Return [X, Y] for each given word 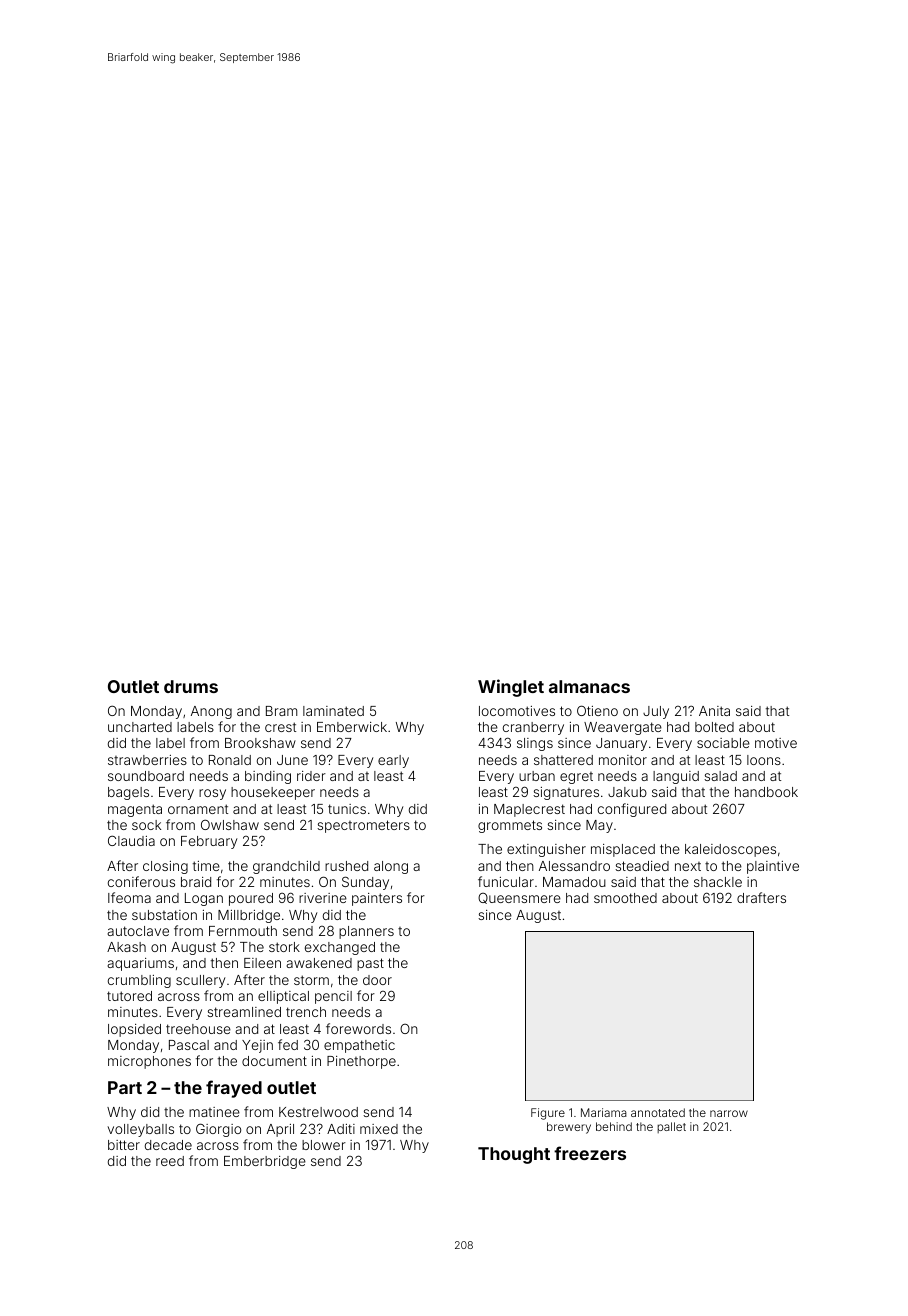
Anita [714, 711]
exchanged [340, 948]
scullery [200, 981]
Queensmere [519, 898]
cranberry [533, 728]
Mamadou [574, 882]
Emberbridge [265, 1162]
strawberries [147, 760]
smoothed [625, 898]
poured [251, 899]
